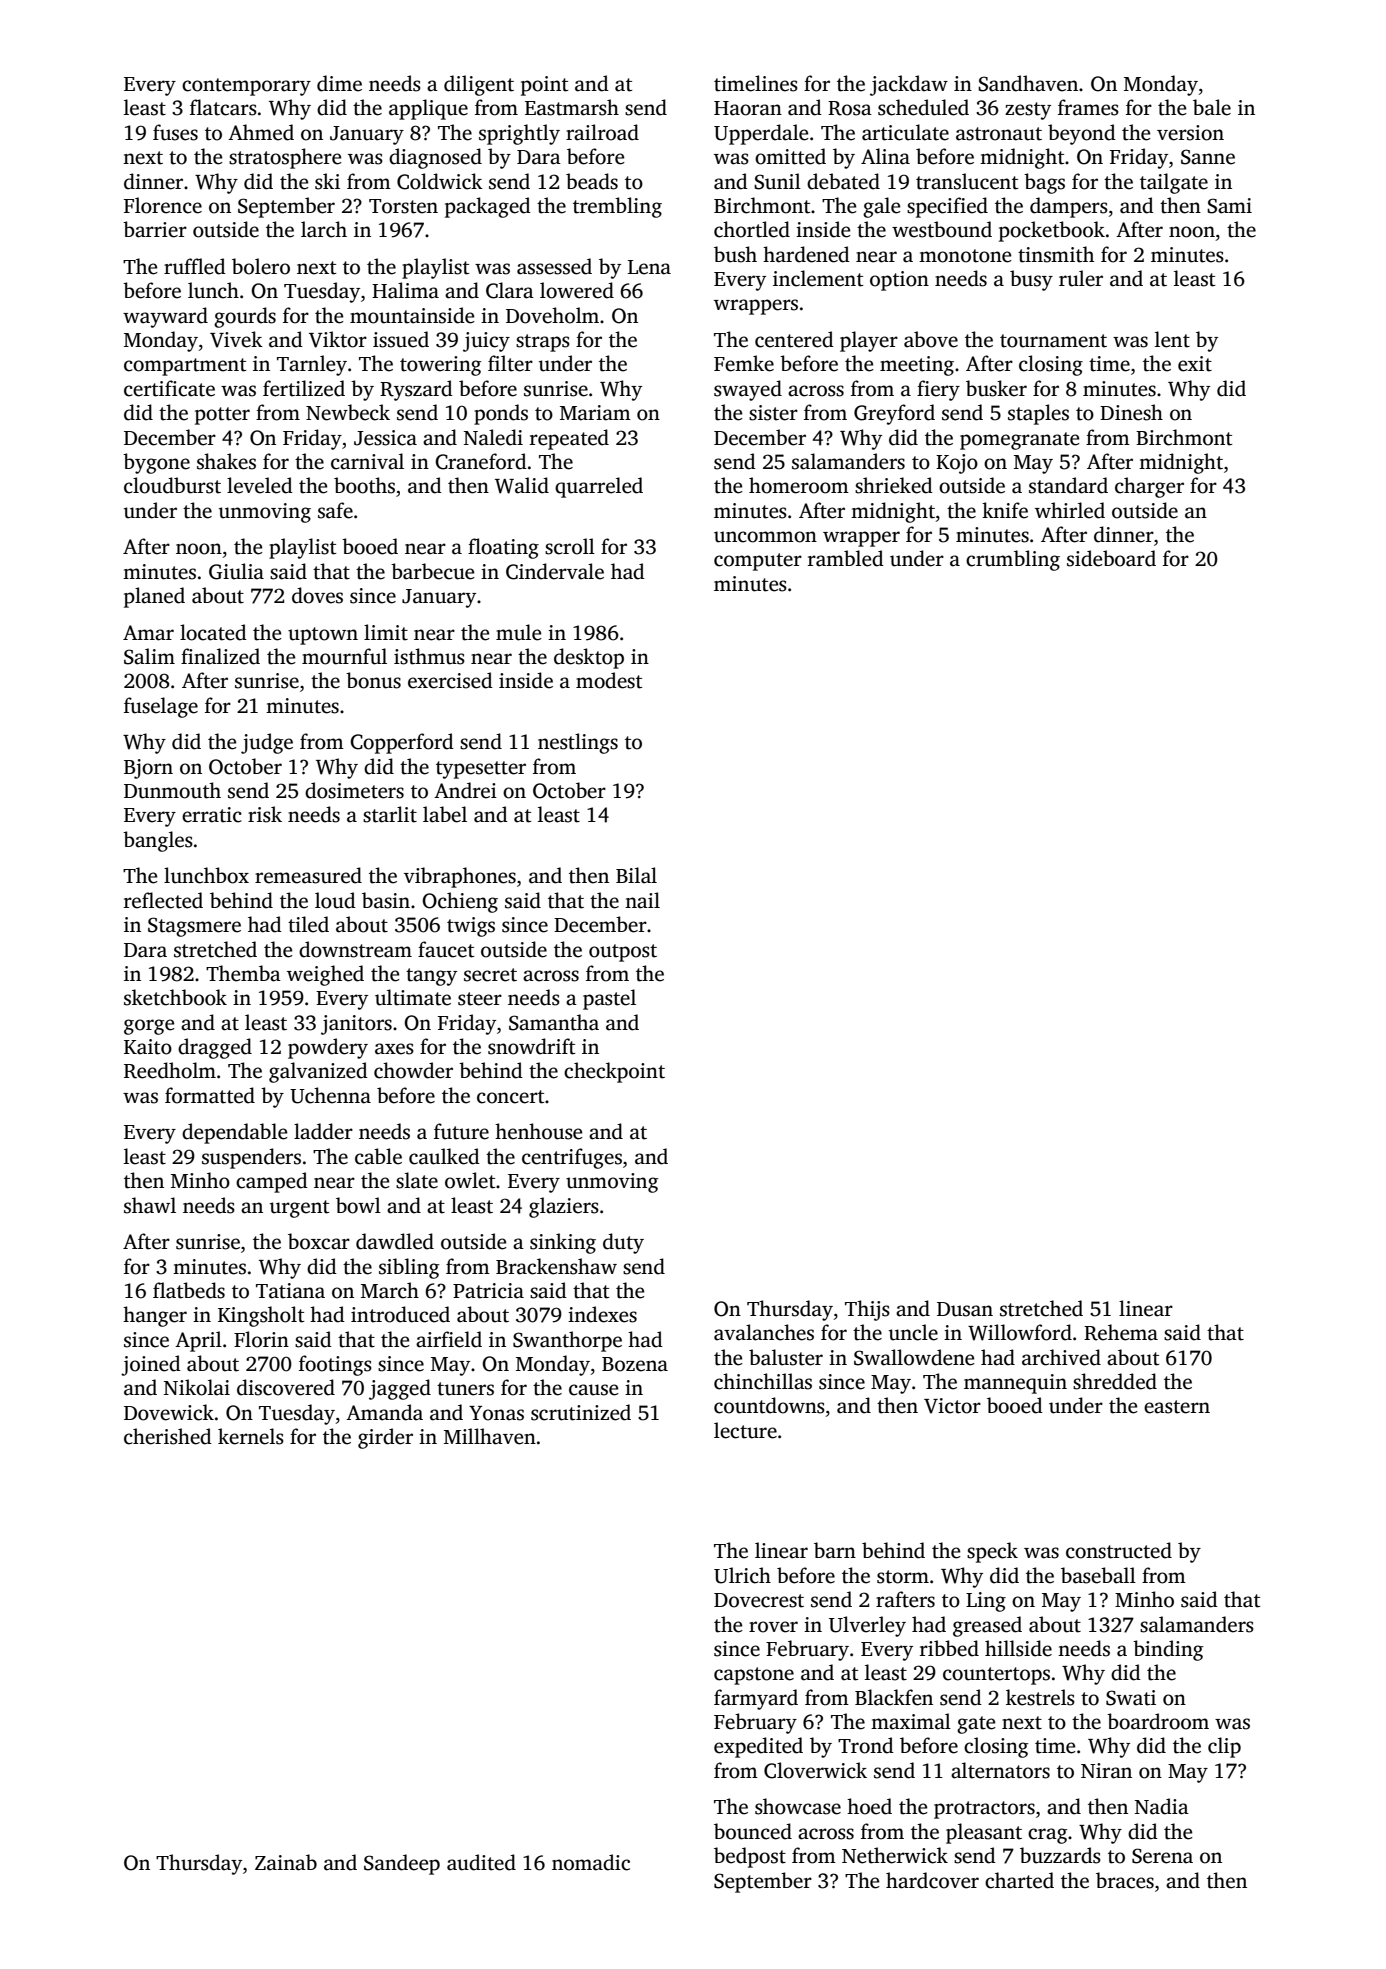  I want to click on Dusan, so click(965, 1309).
